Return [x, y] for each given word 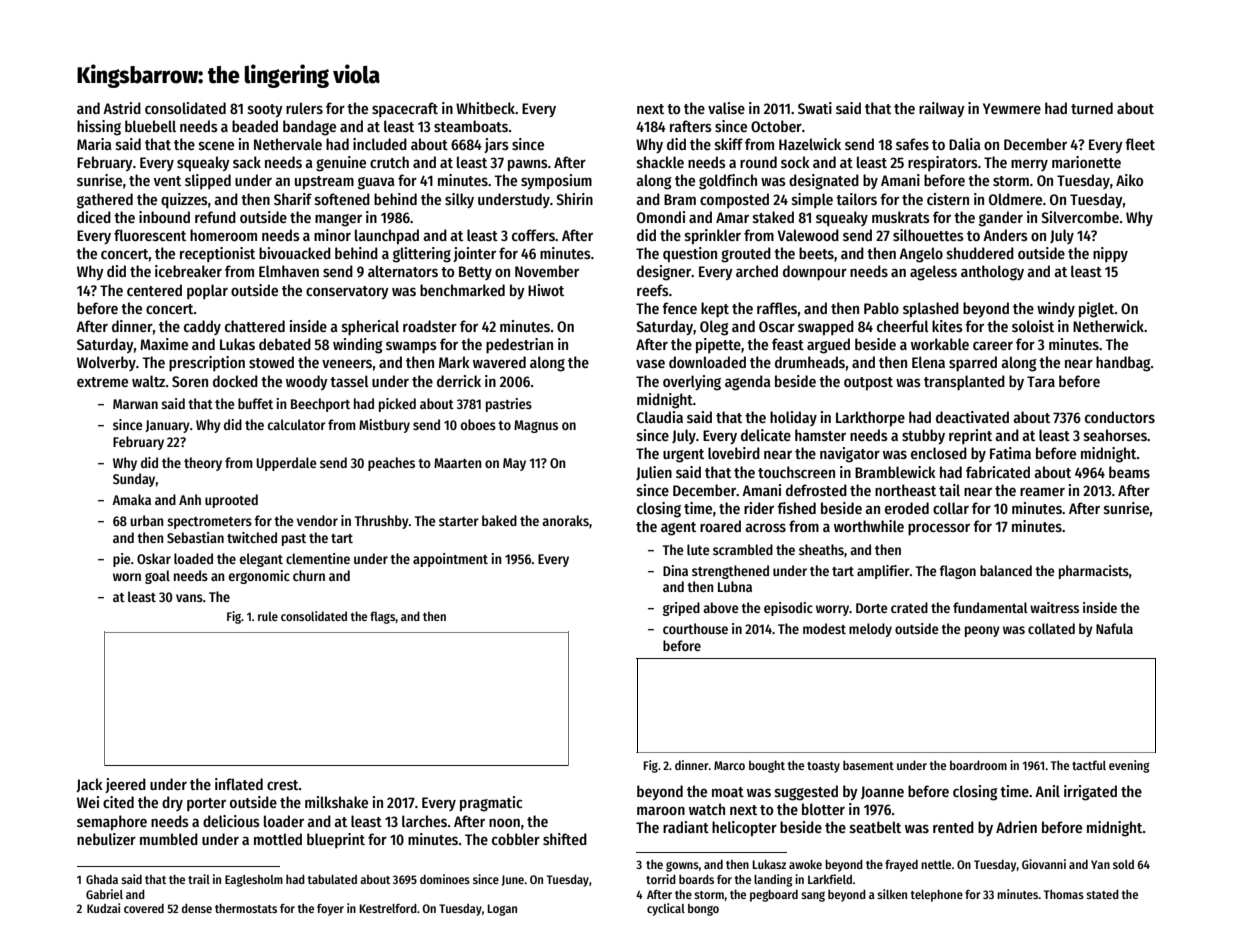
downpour [815, 273]
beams [1129, 472]
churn [309, 575]
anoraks [565, 520]
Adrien [1016, 827]
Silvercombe [1080, 217]
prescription [207, 364]
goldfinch [728, 182]
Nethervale [288, 144]
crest [283, 785]
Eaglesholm [254, 881]
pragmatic [491, 804]
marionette [1086, 162]
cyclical [666, 909]
